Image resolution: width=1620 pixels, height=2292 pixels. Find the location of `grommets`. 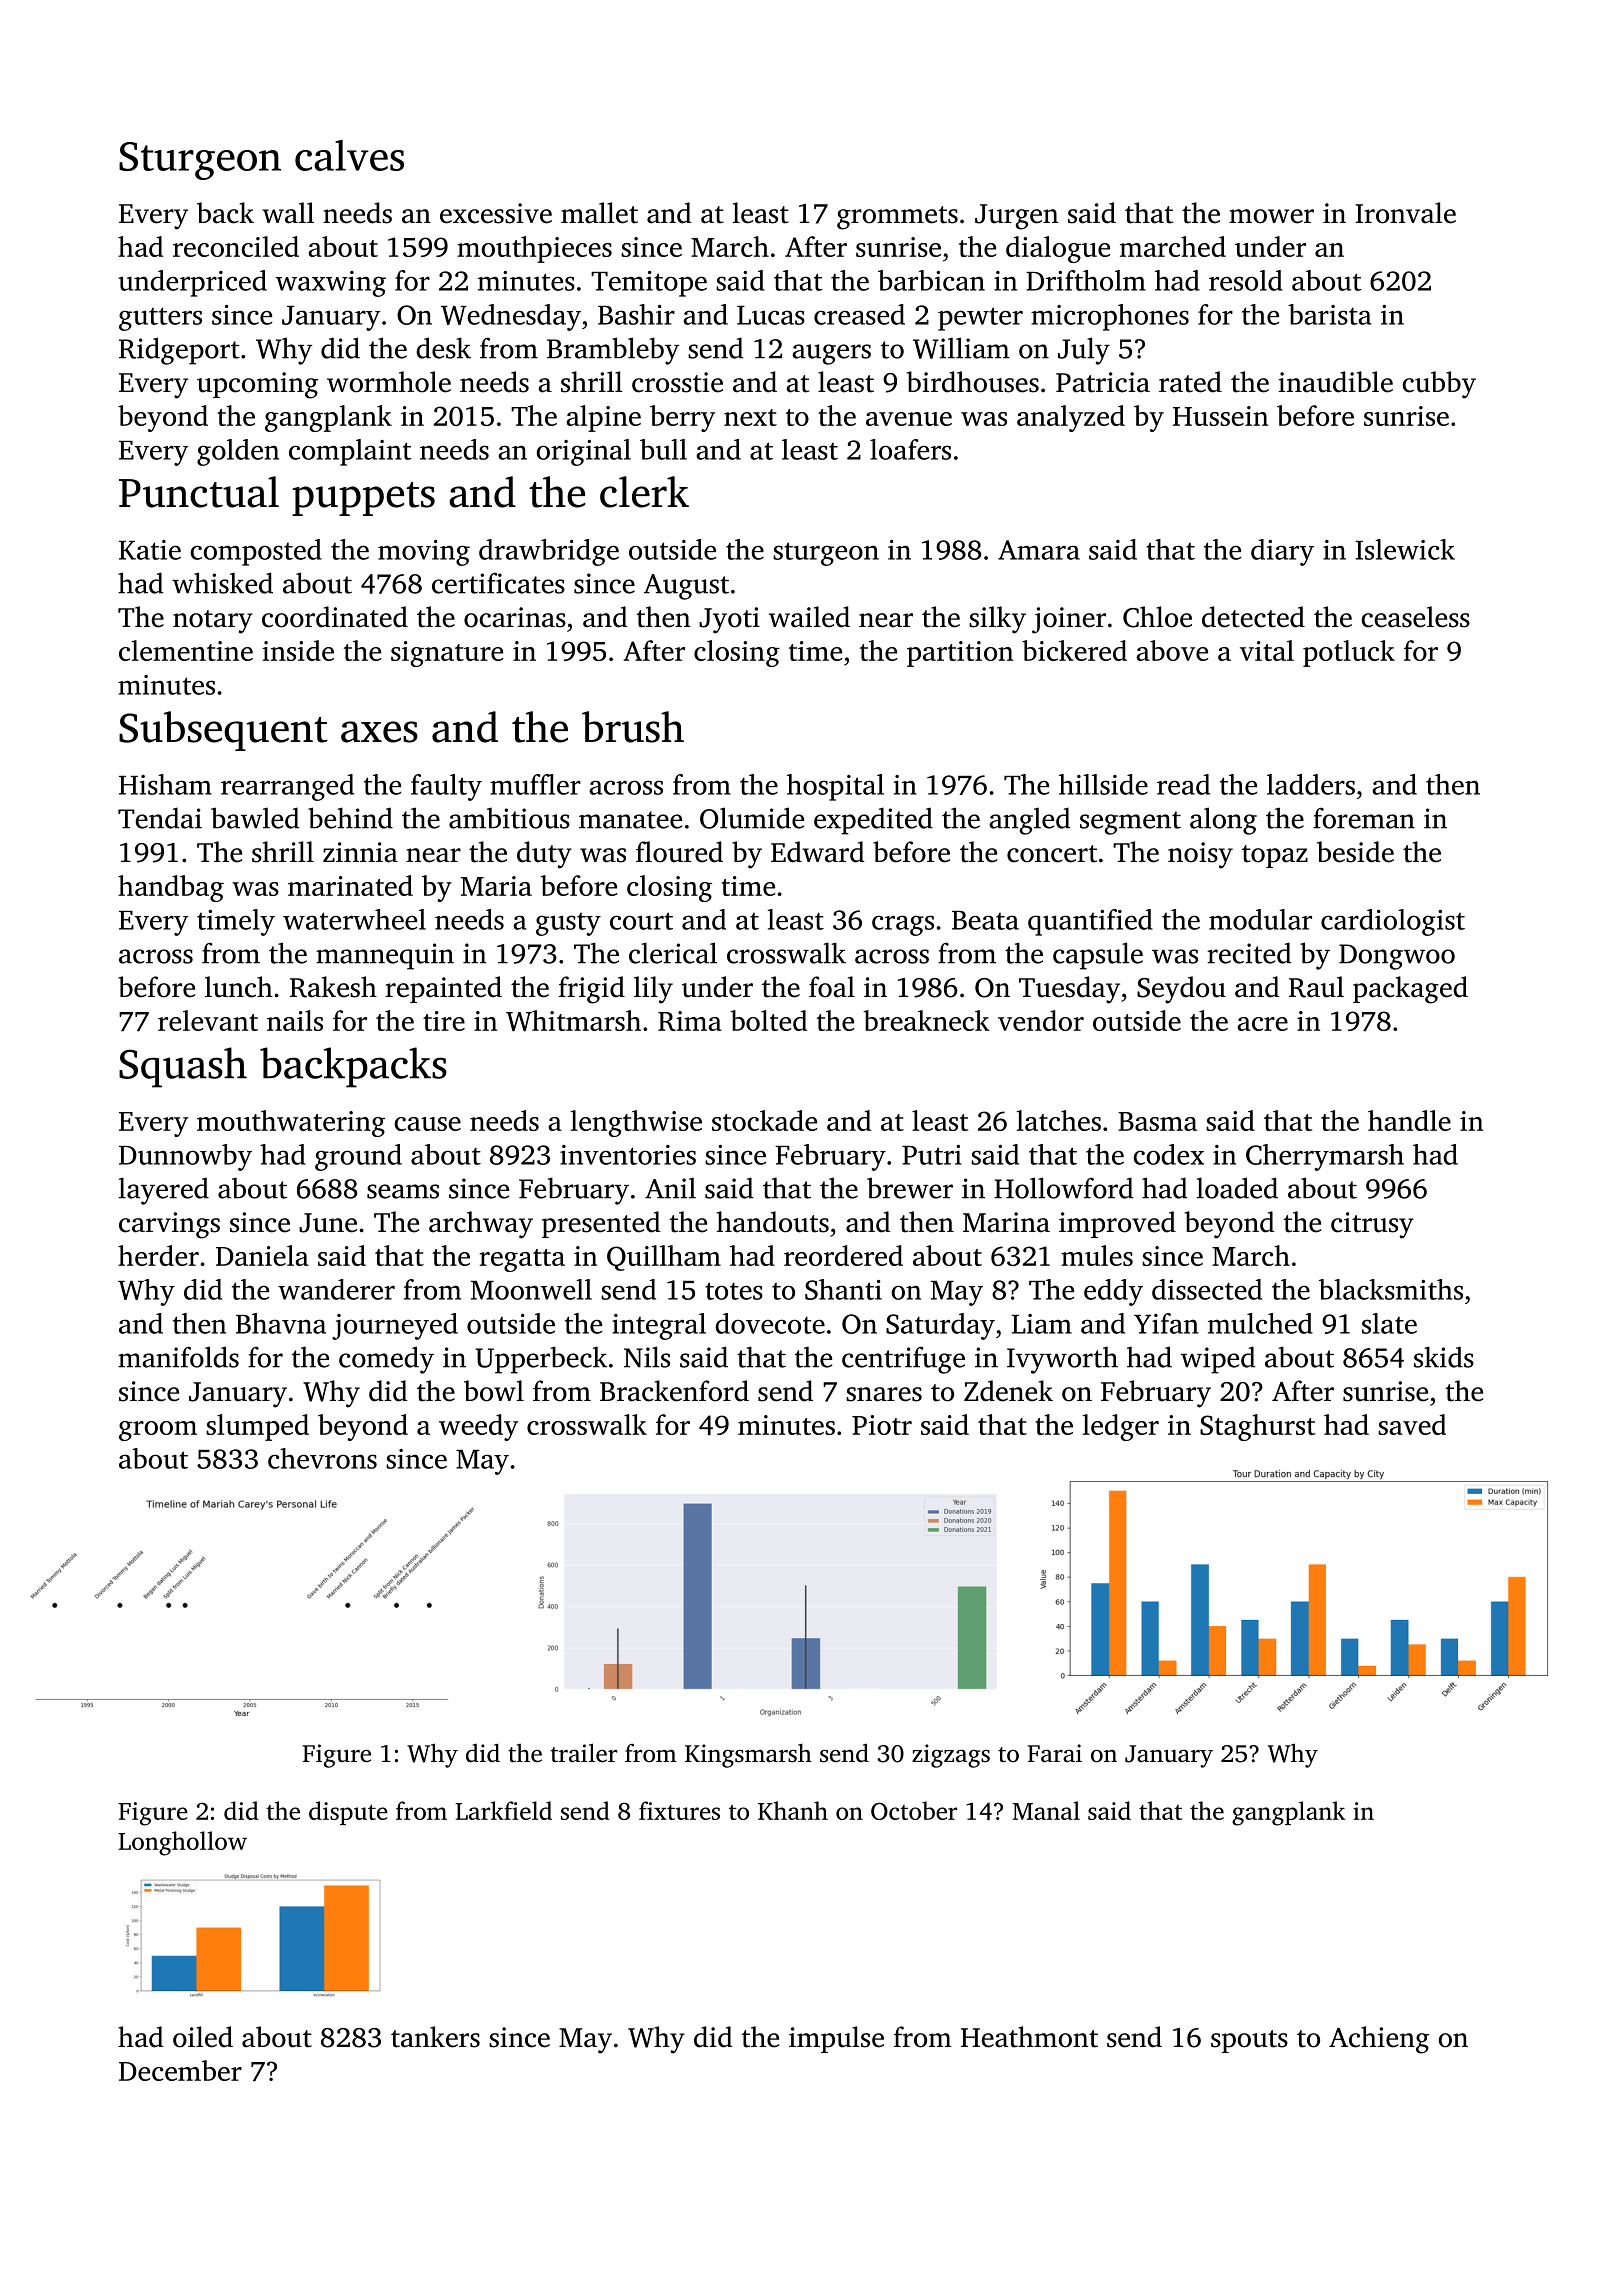

grommets is located at coordinates (897, 218).
